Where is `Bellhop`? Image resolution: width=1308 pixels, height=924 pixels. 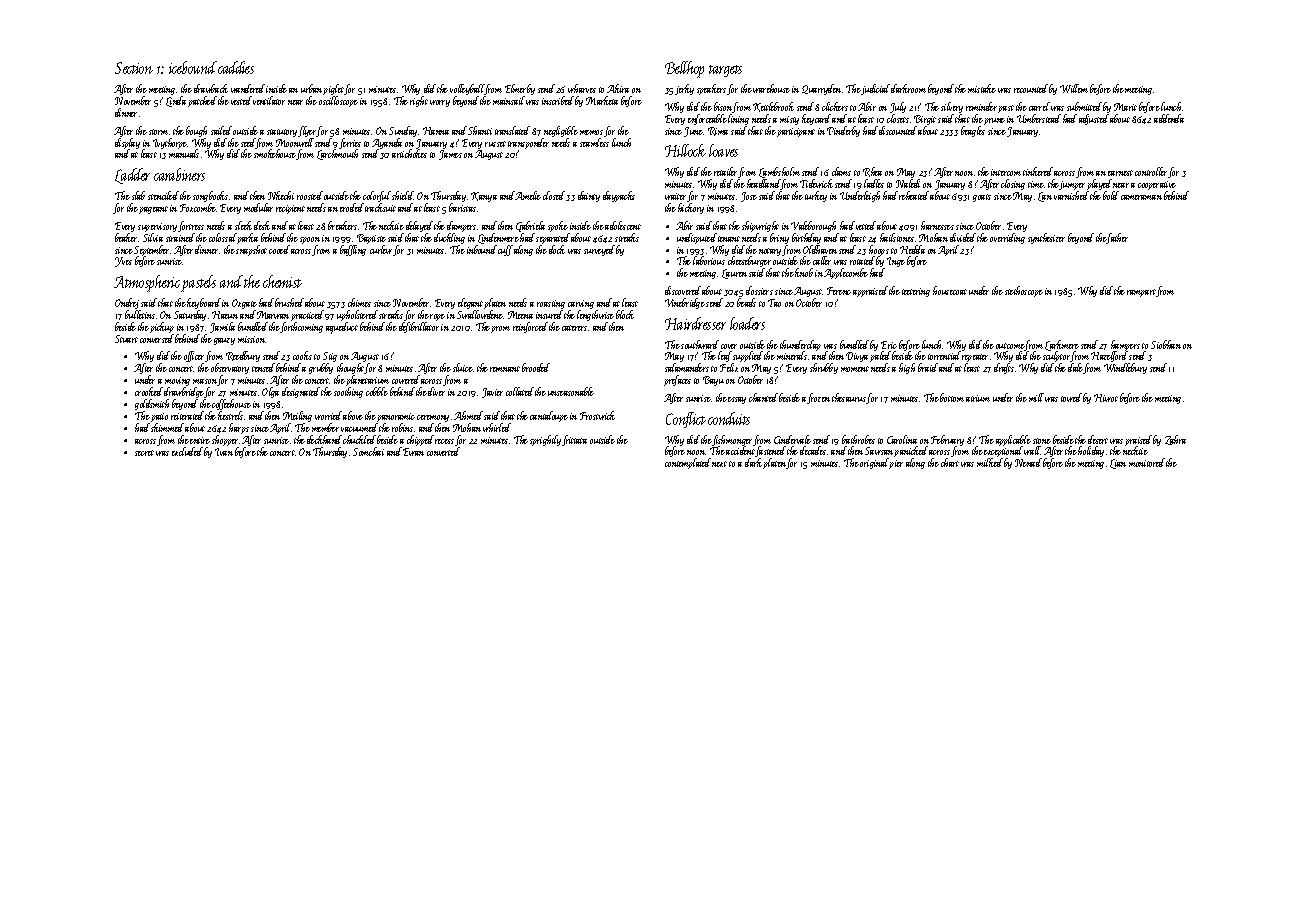 Bellhop is located at coordinates (684, 69).
